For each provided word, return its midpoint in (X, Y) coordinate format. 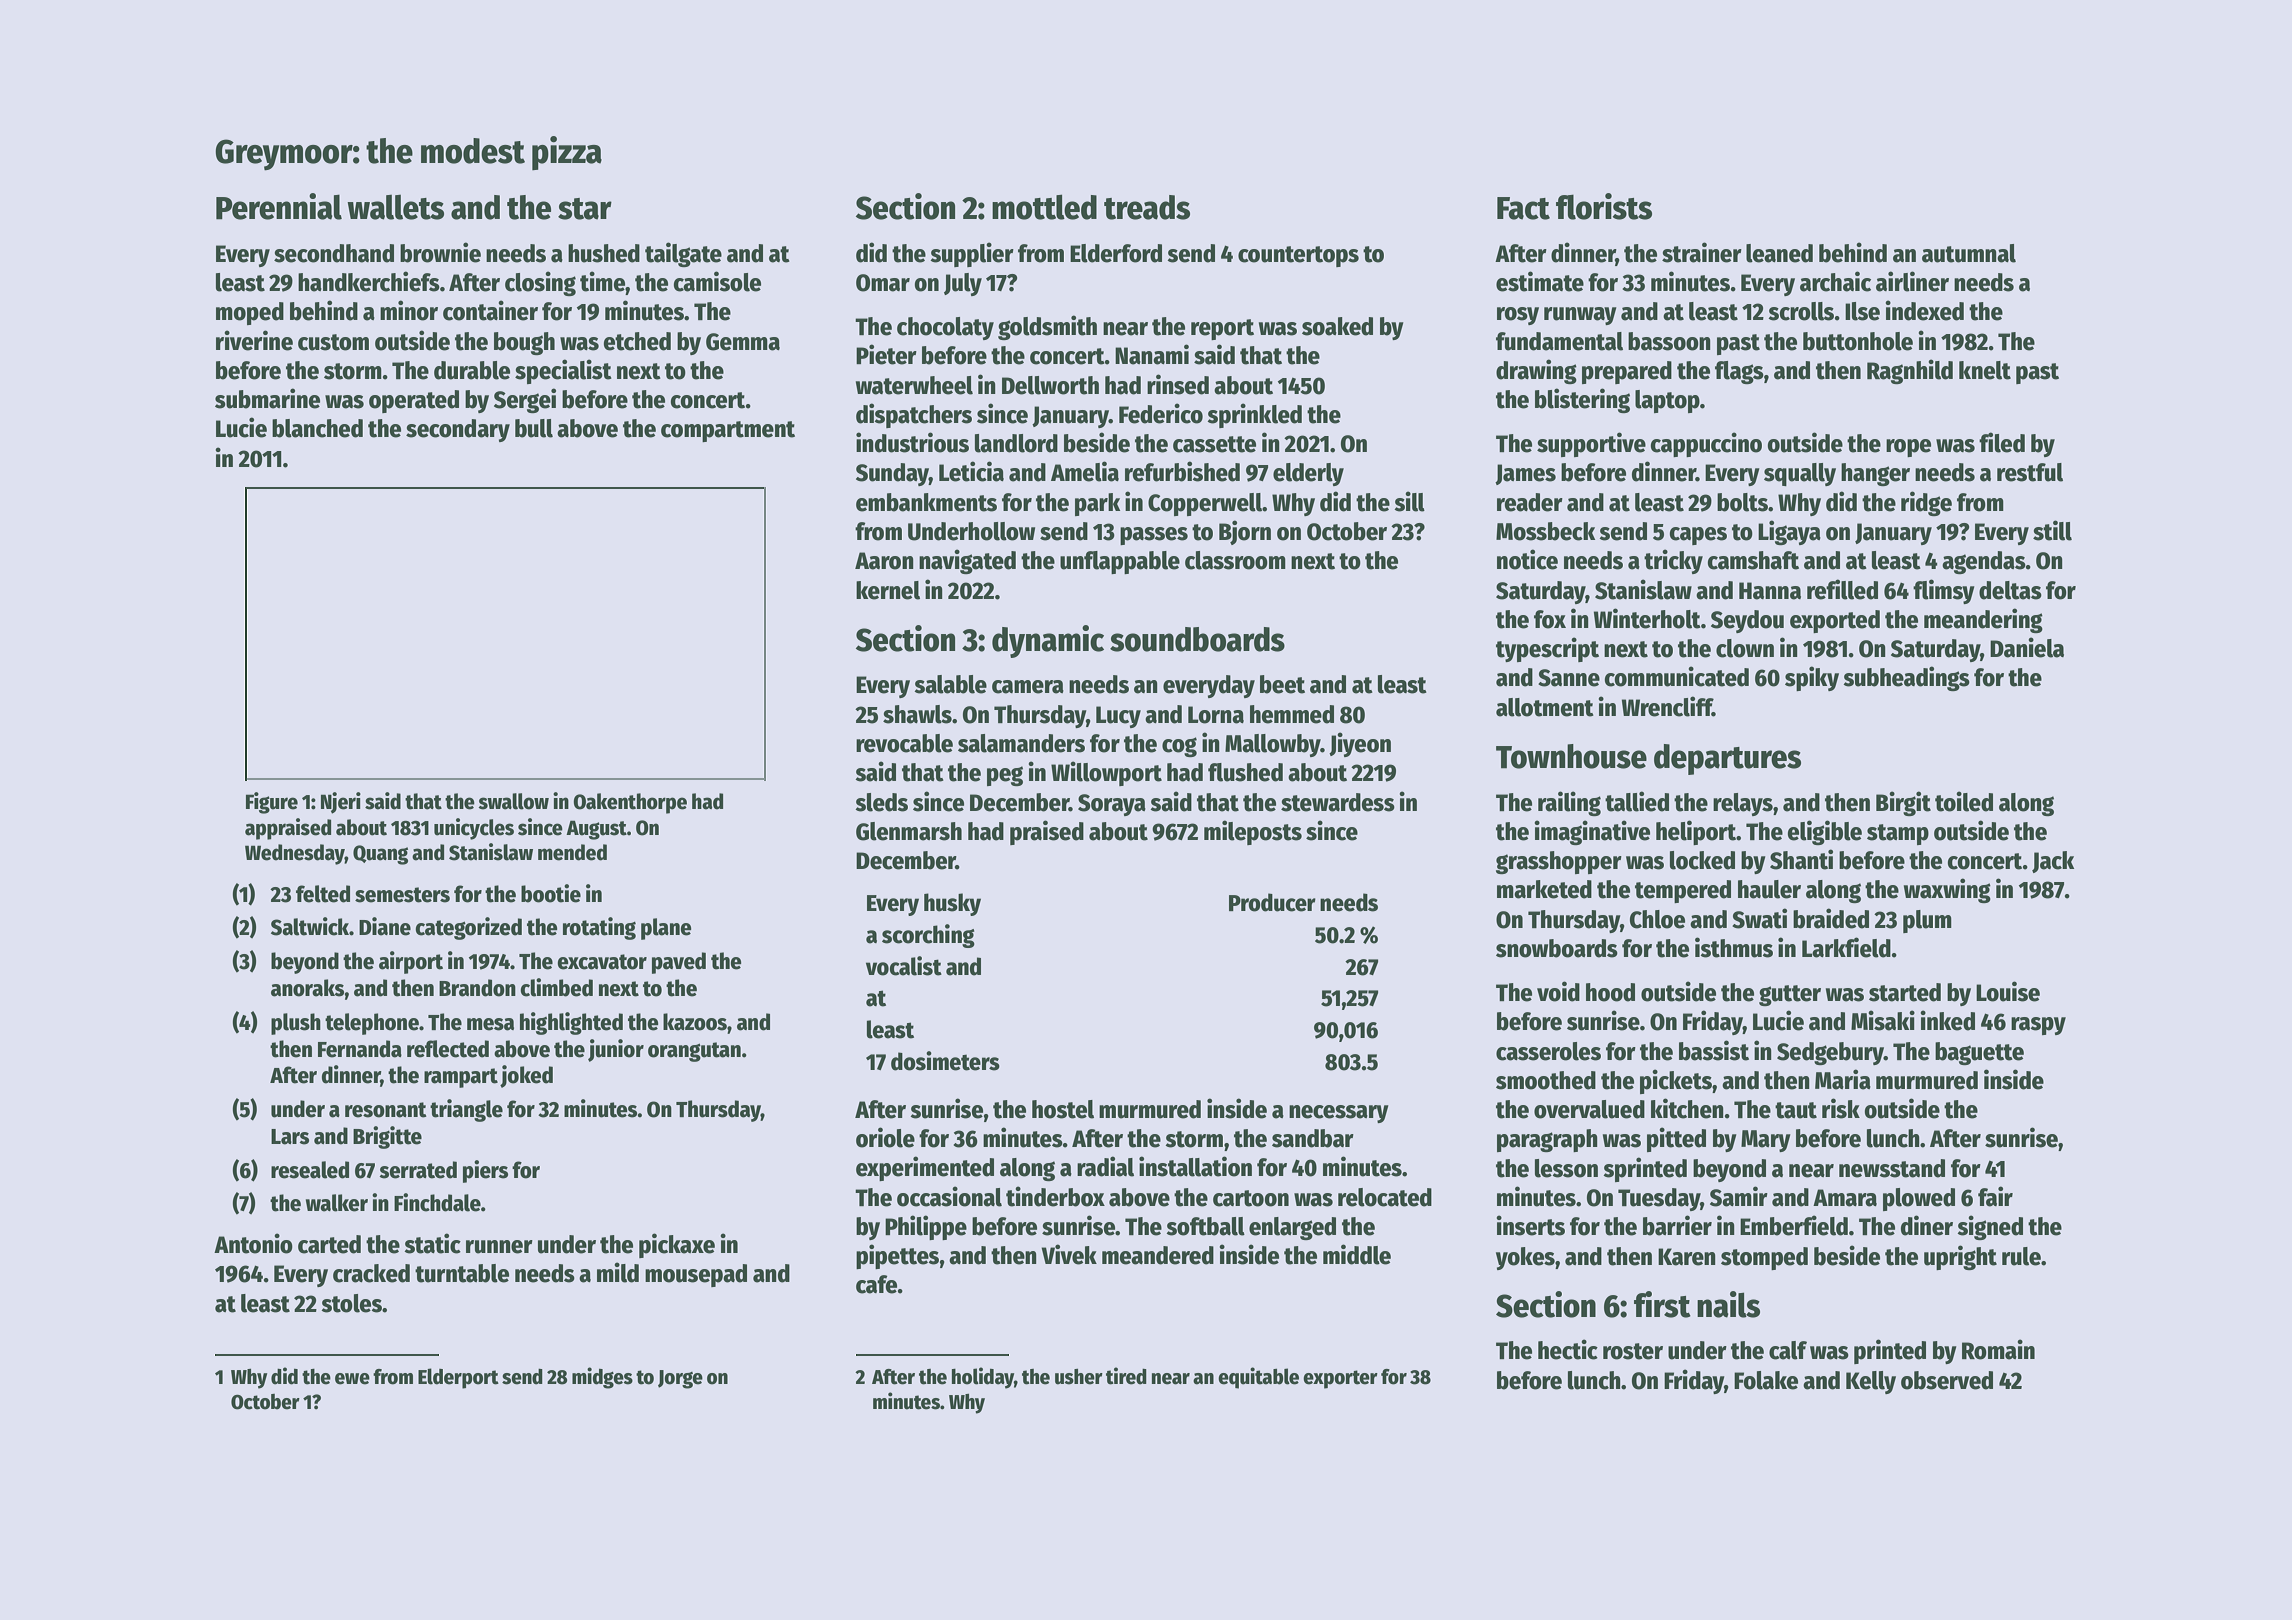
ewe (352, 1379)
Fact (1523, 208)
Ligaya (1789, 532)
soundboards (1197, 639)
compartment (728, 431)
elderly (1308, 474)
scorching (928, 936)
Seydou (1747, 621)
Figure (272, 803)
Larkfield (1846, 947)
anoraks (308, 988)
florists (1604, 206)
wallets (395, 207)
